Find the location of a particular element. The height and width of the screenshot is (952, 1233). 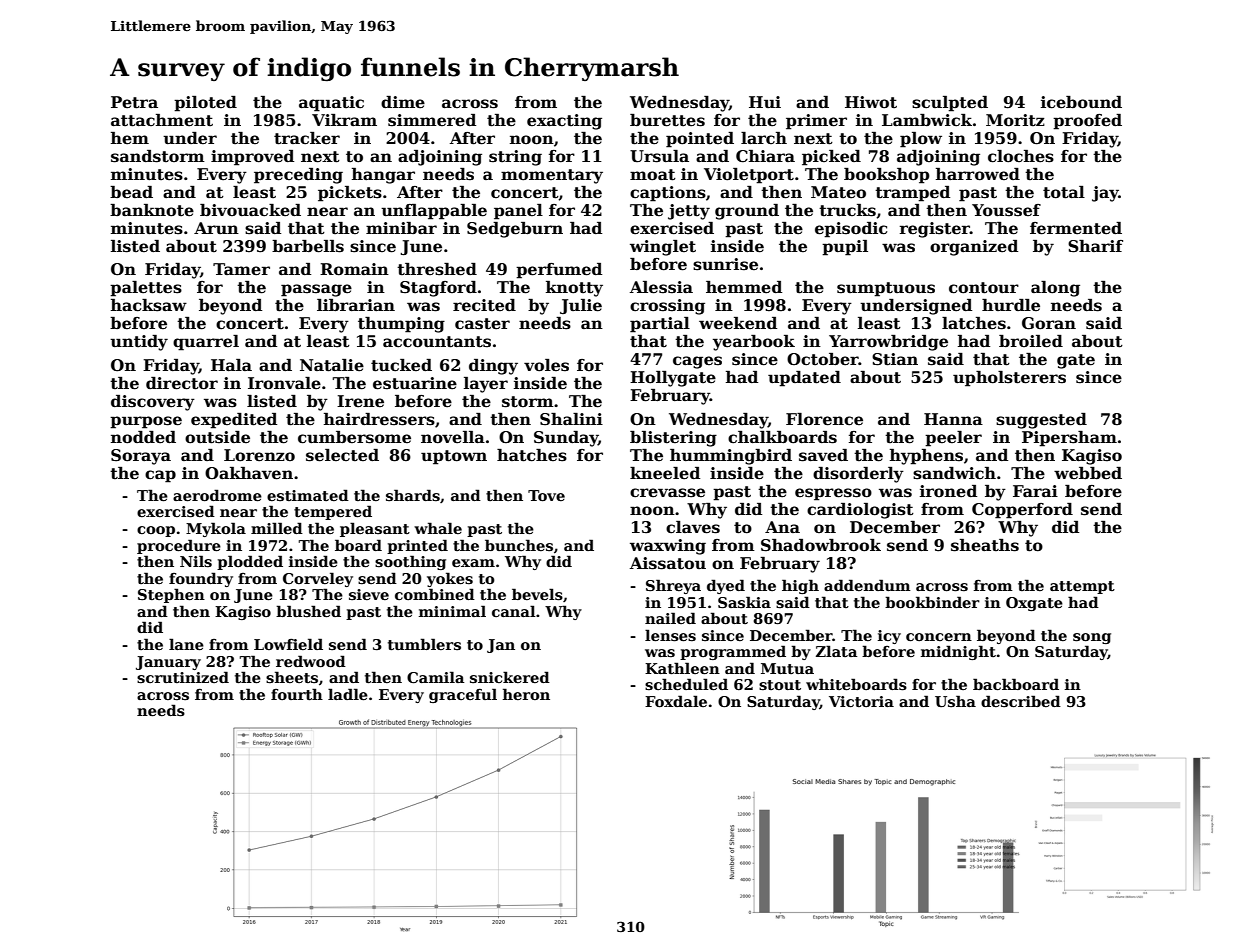

fourth is located at coordinates (297, 694).
